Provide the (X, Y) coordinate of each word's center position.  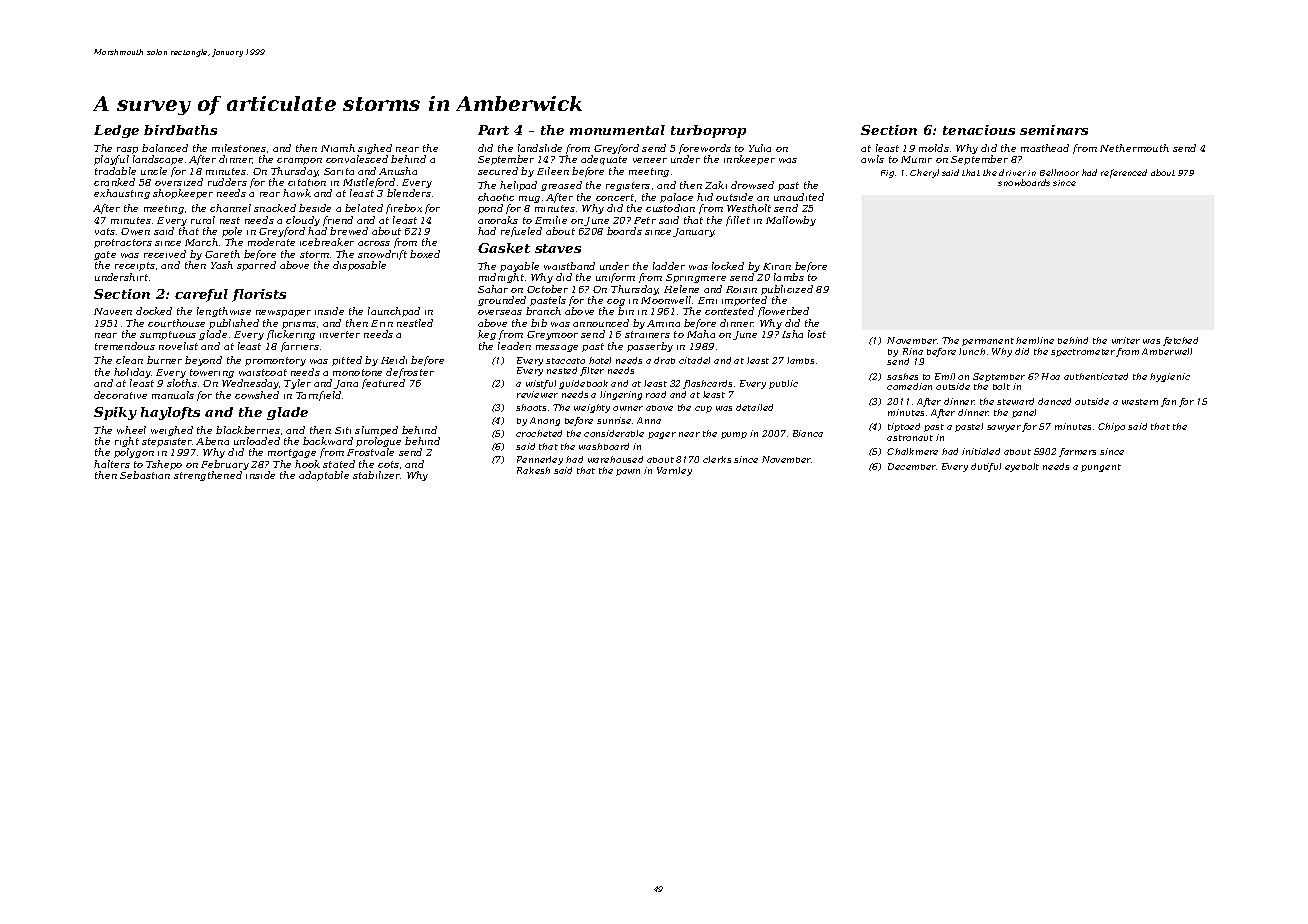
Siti (343, 430)
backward (328, 441)
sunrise (614, 420)
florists (259, 295)
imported (744, 301)
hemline (1035, 340)
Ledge (116, 131)
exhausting (122, 194)
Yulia (760, 148)
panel (1024, 413)
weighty (592, 408)
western (1140, 402)
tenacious (979, 130)
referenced (1124, 173)
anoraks (498, 220)
